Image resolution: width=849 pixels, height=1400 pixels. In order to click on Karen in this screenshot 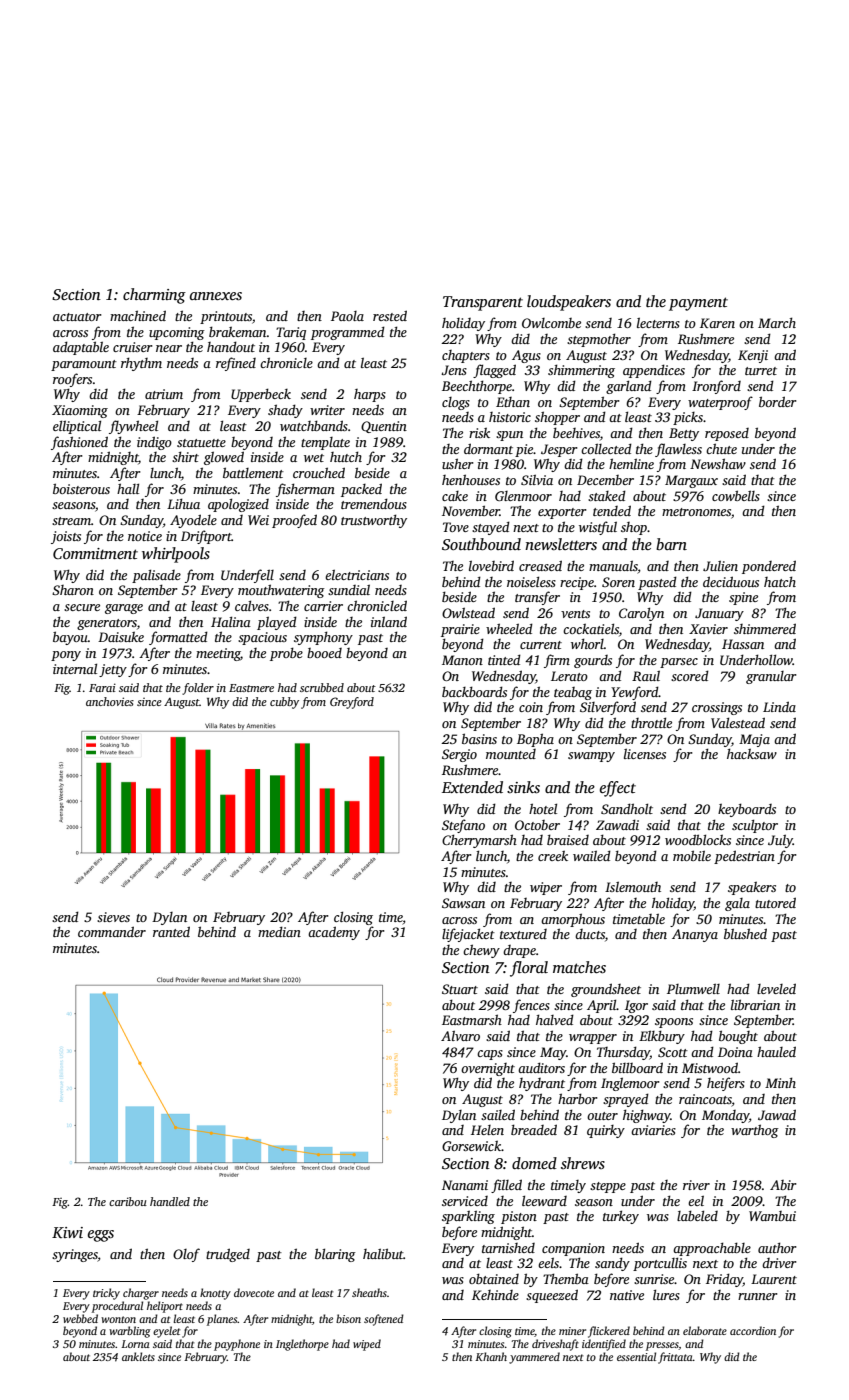, I will do `click(717, 323)`.
